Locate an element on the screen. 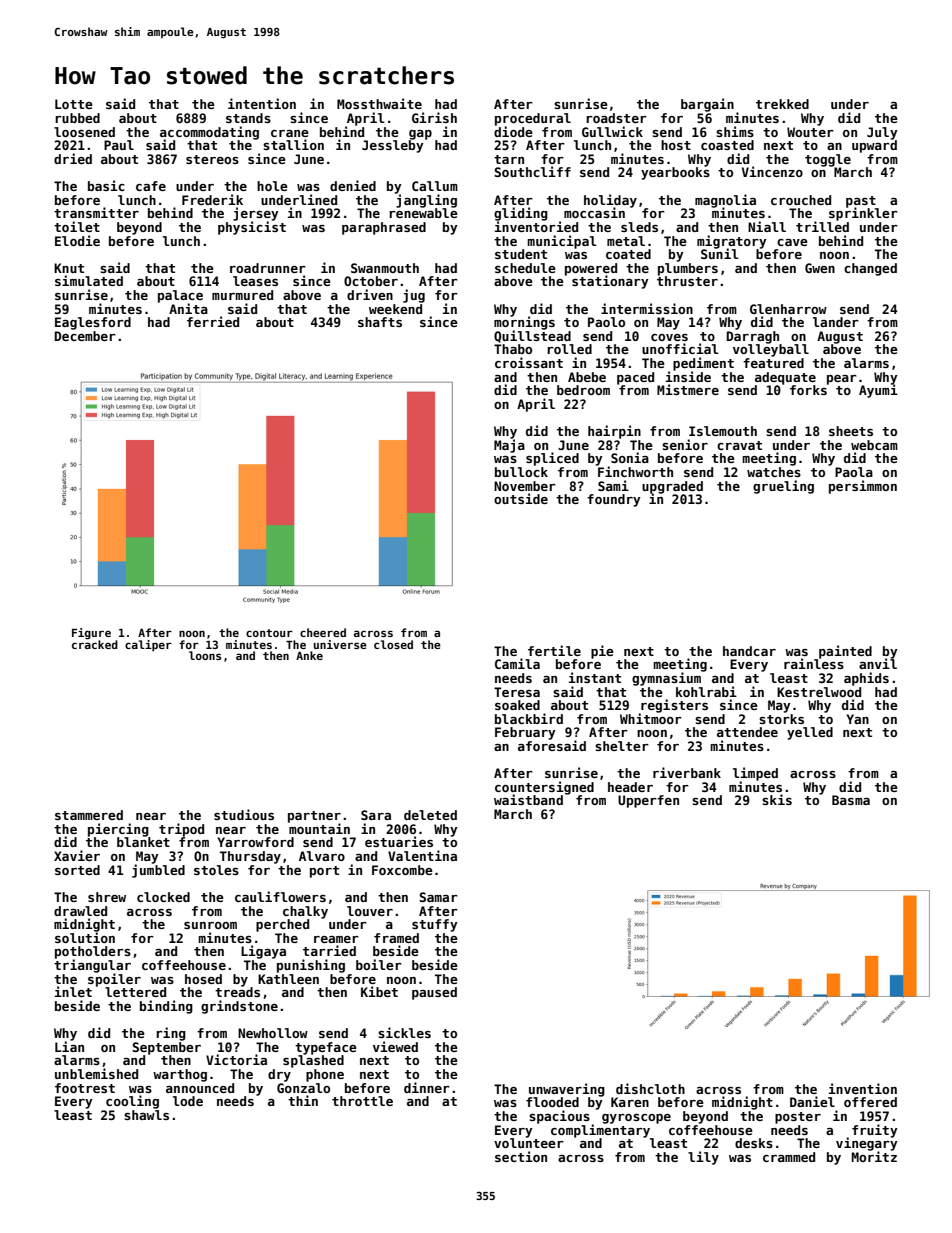 This screenshot has width=952, height=1233. ferried is located at coordinates (213, 321).
